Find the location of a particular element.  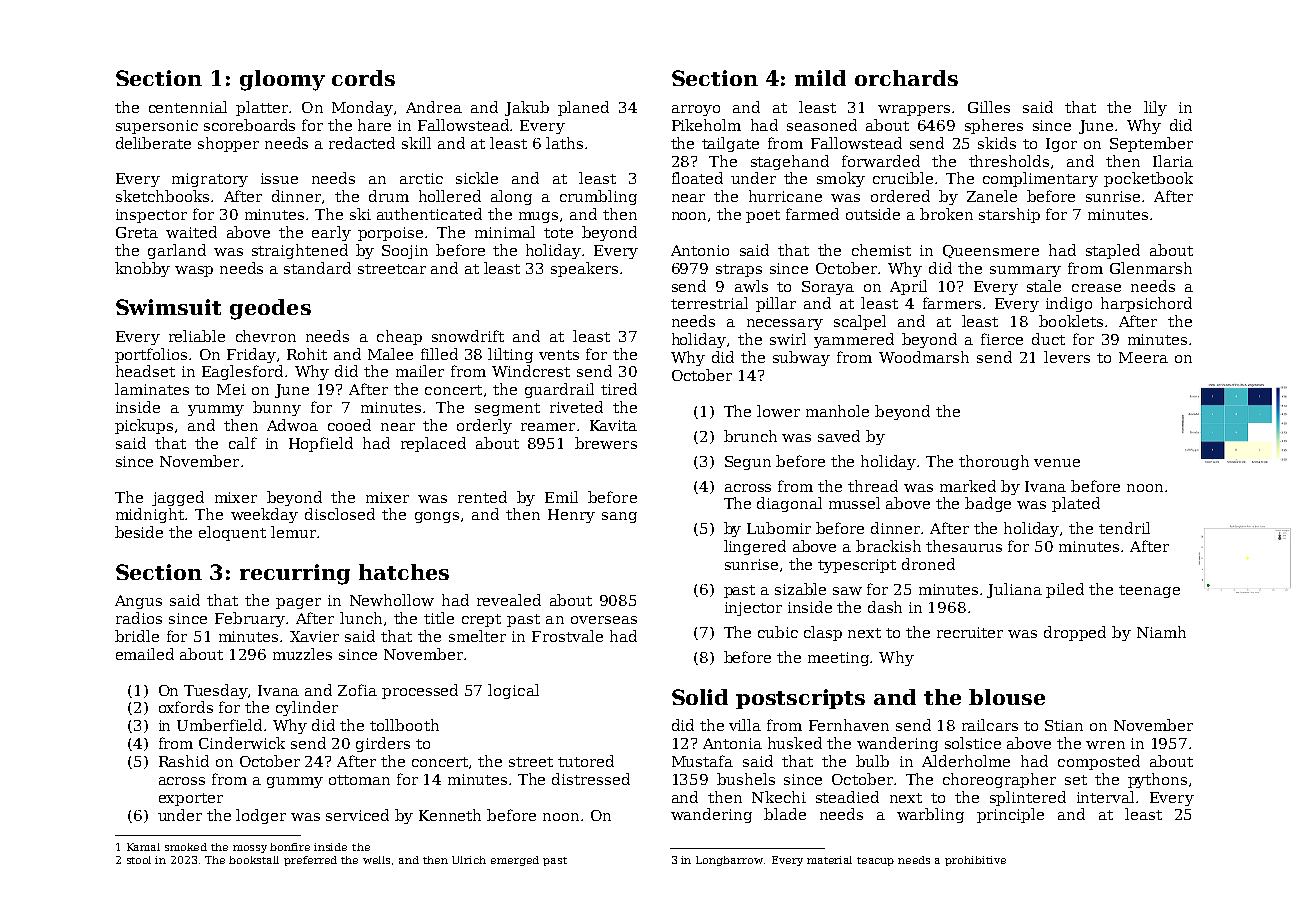

tired is located at coordinates (619, 389).
